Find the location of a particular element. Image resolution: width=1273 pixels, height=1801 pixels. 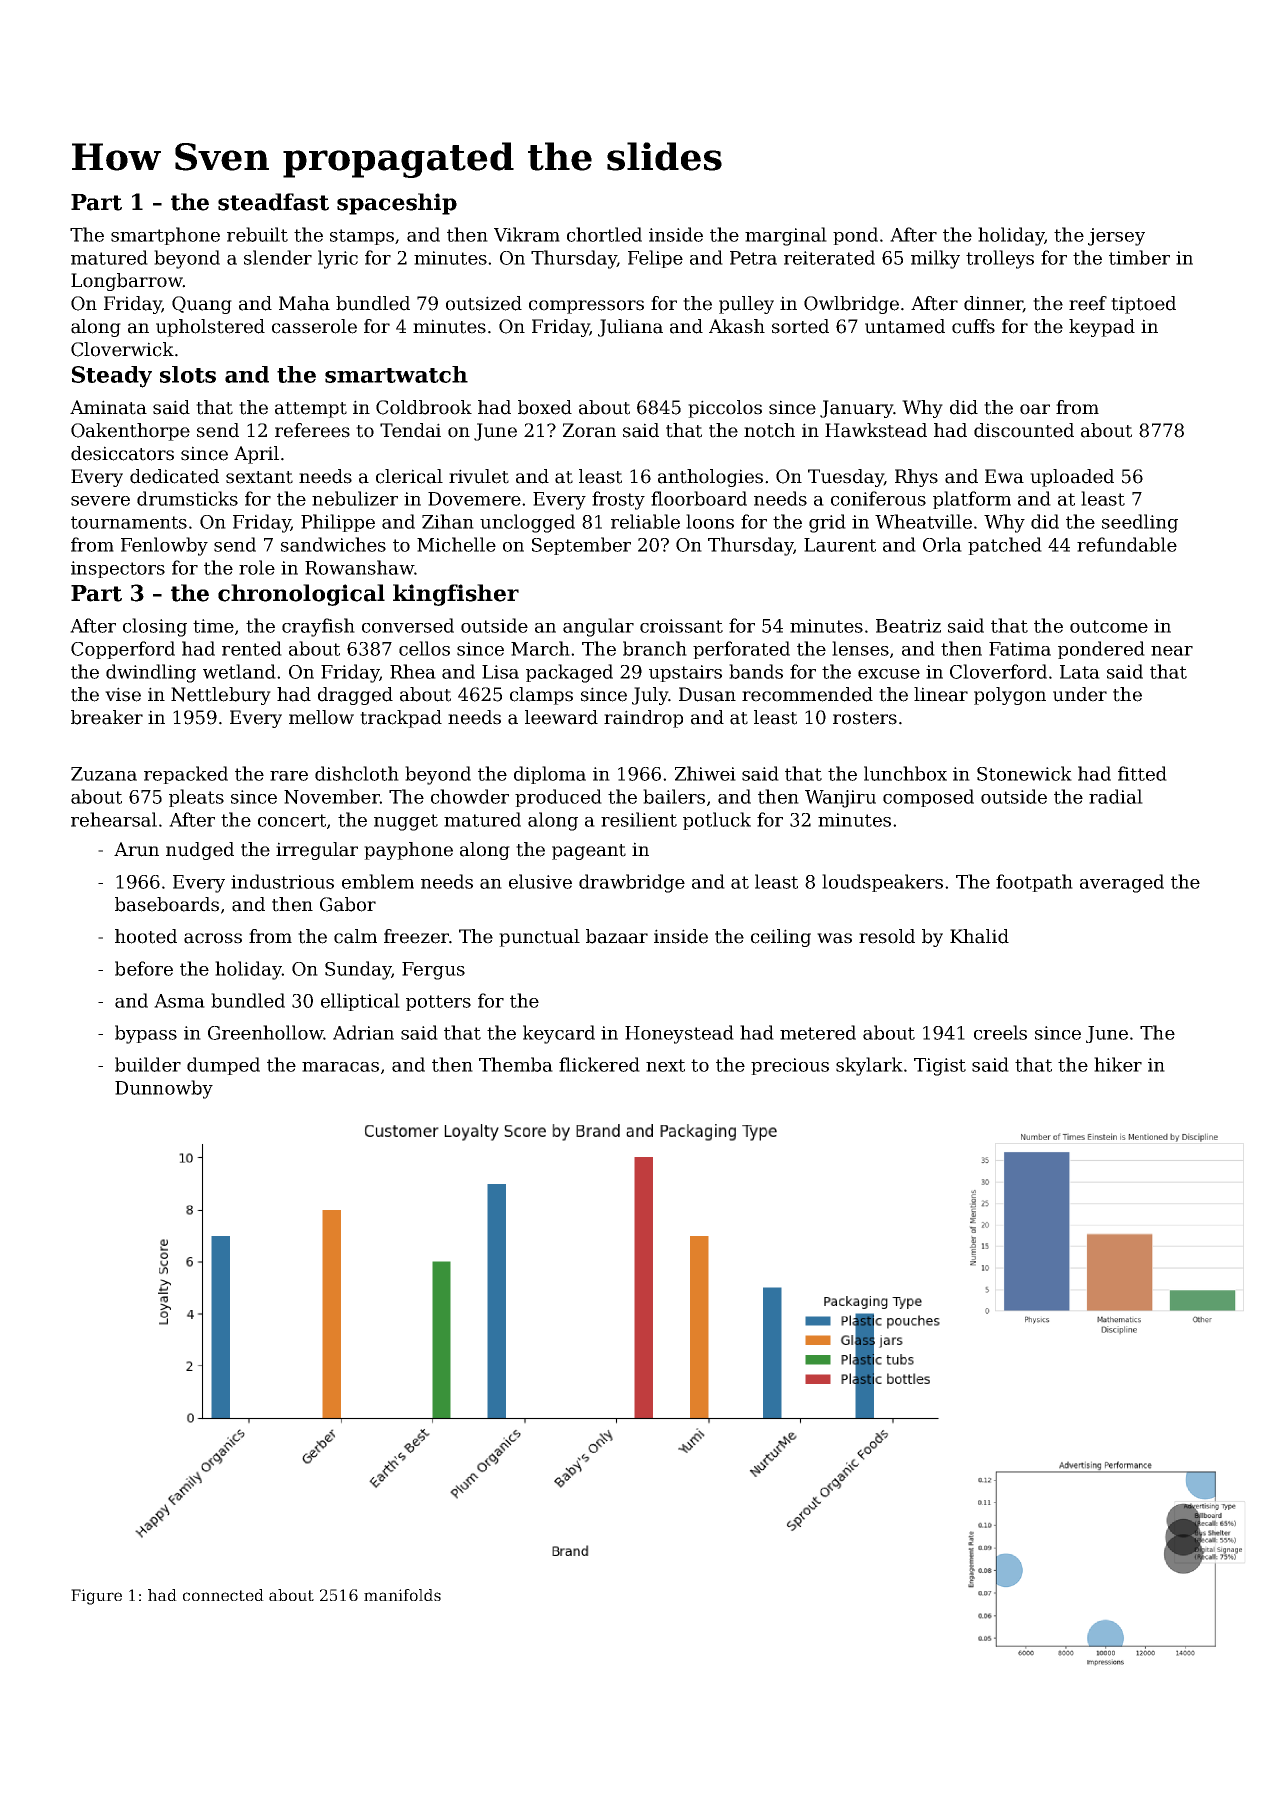

industrious is located at coordinates (282, 881).
